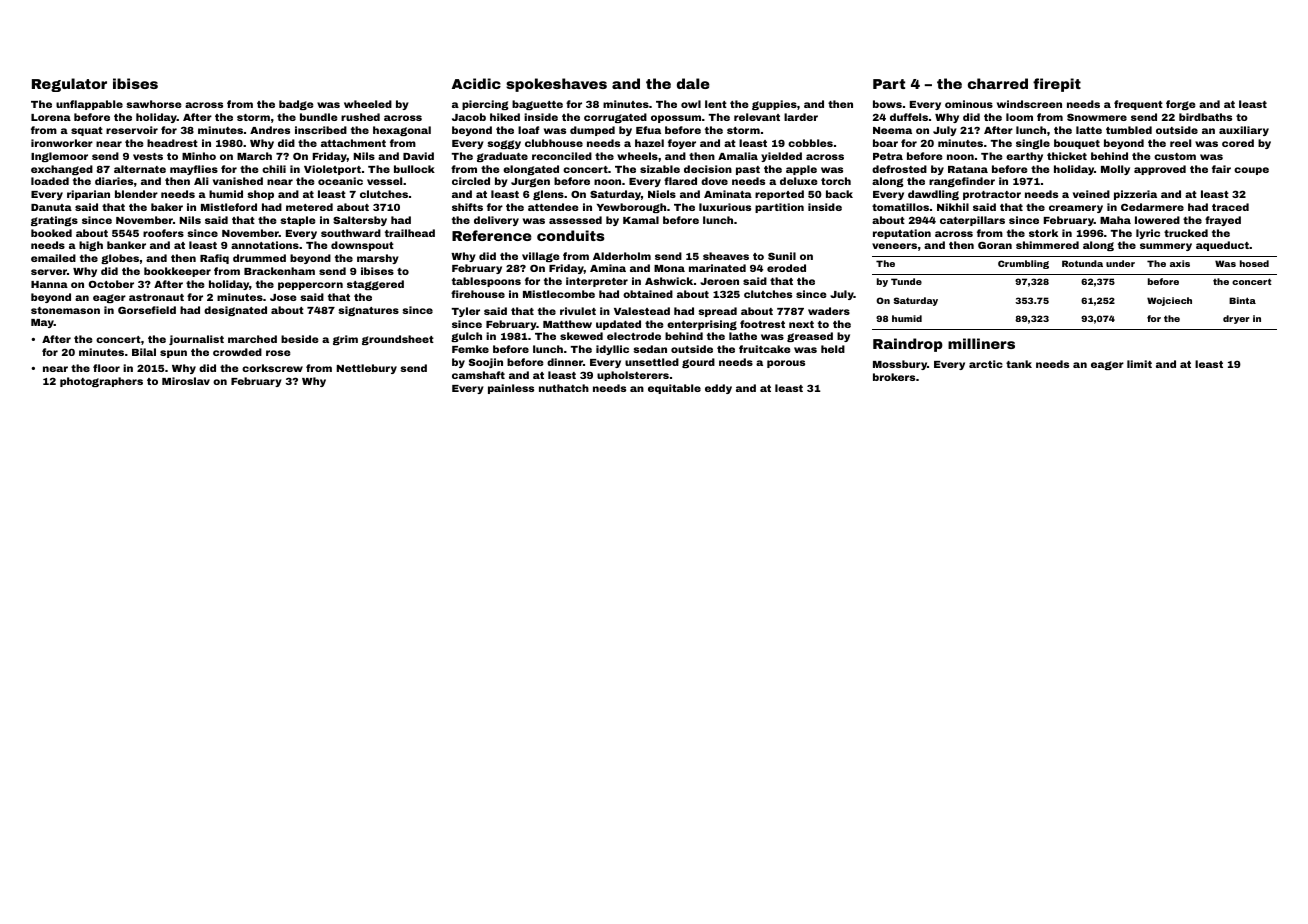 The height and width of the screenshot is (924, 1308). I want to click on signatures, so click(368, 311).
